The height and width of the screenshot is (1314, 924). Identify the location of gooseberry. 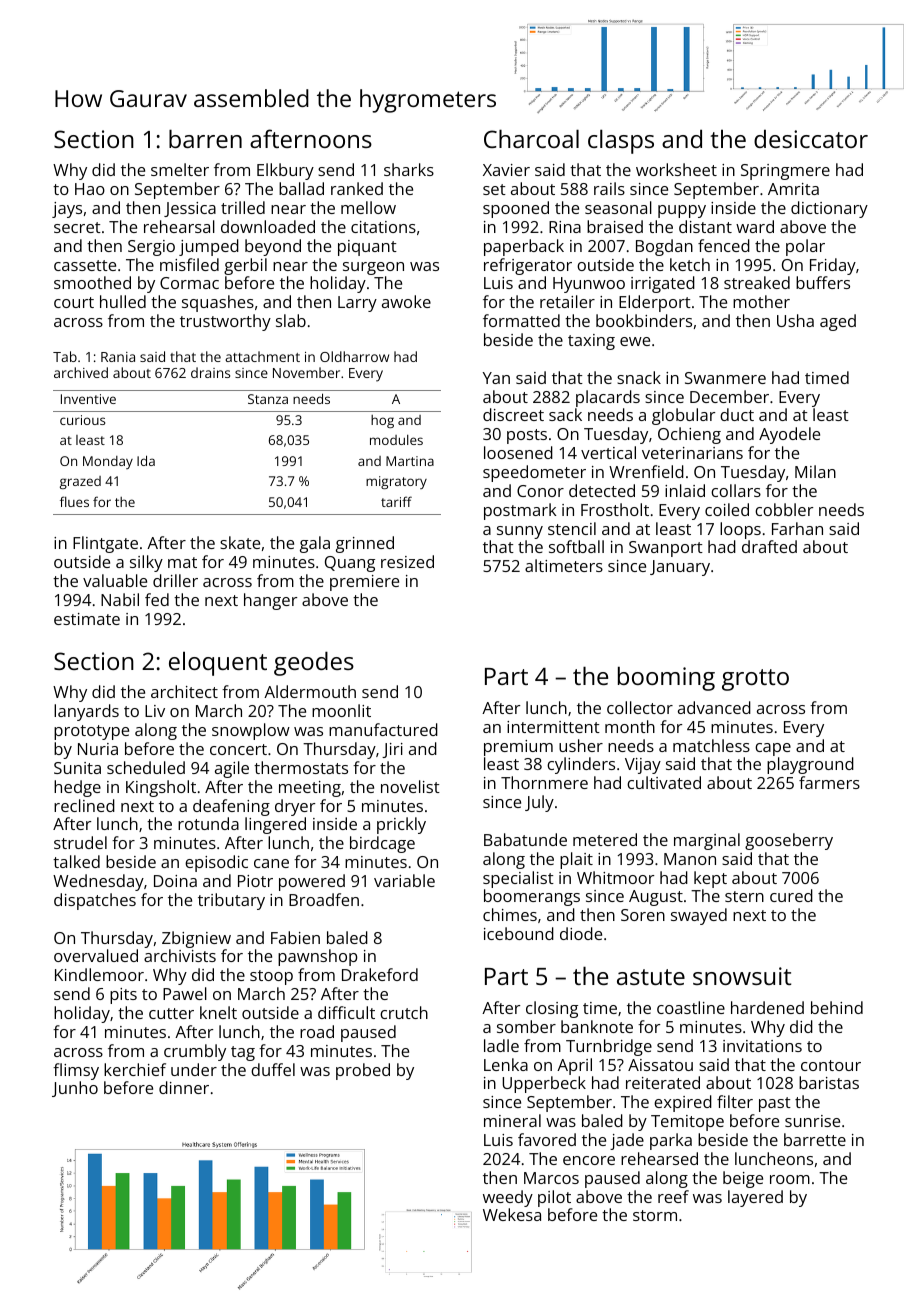
(789, 841).
